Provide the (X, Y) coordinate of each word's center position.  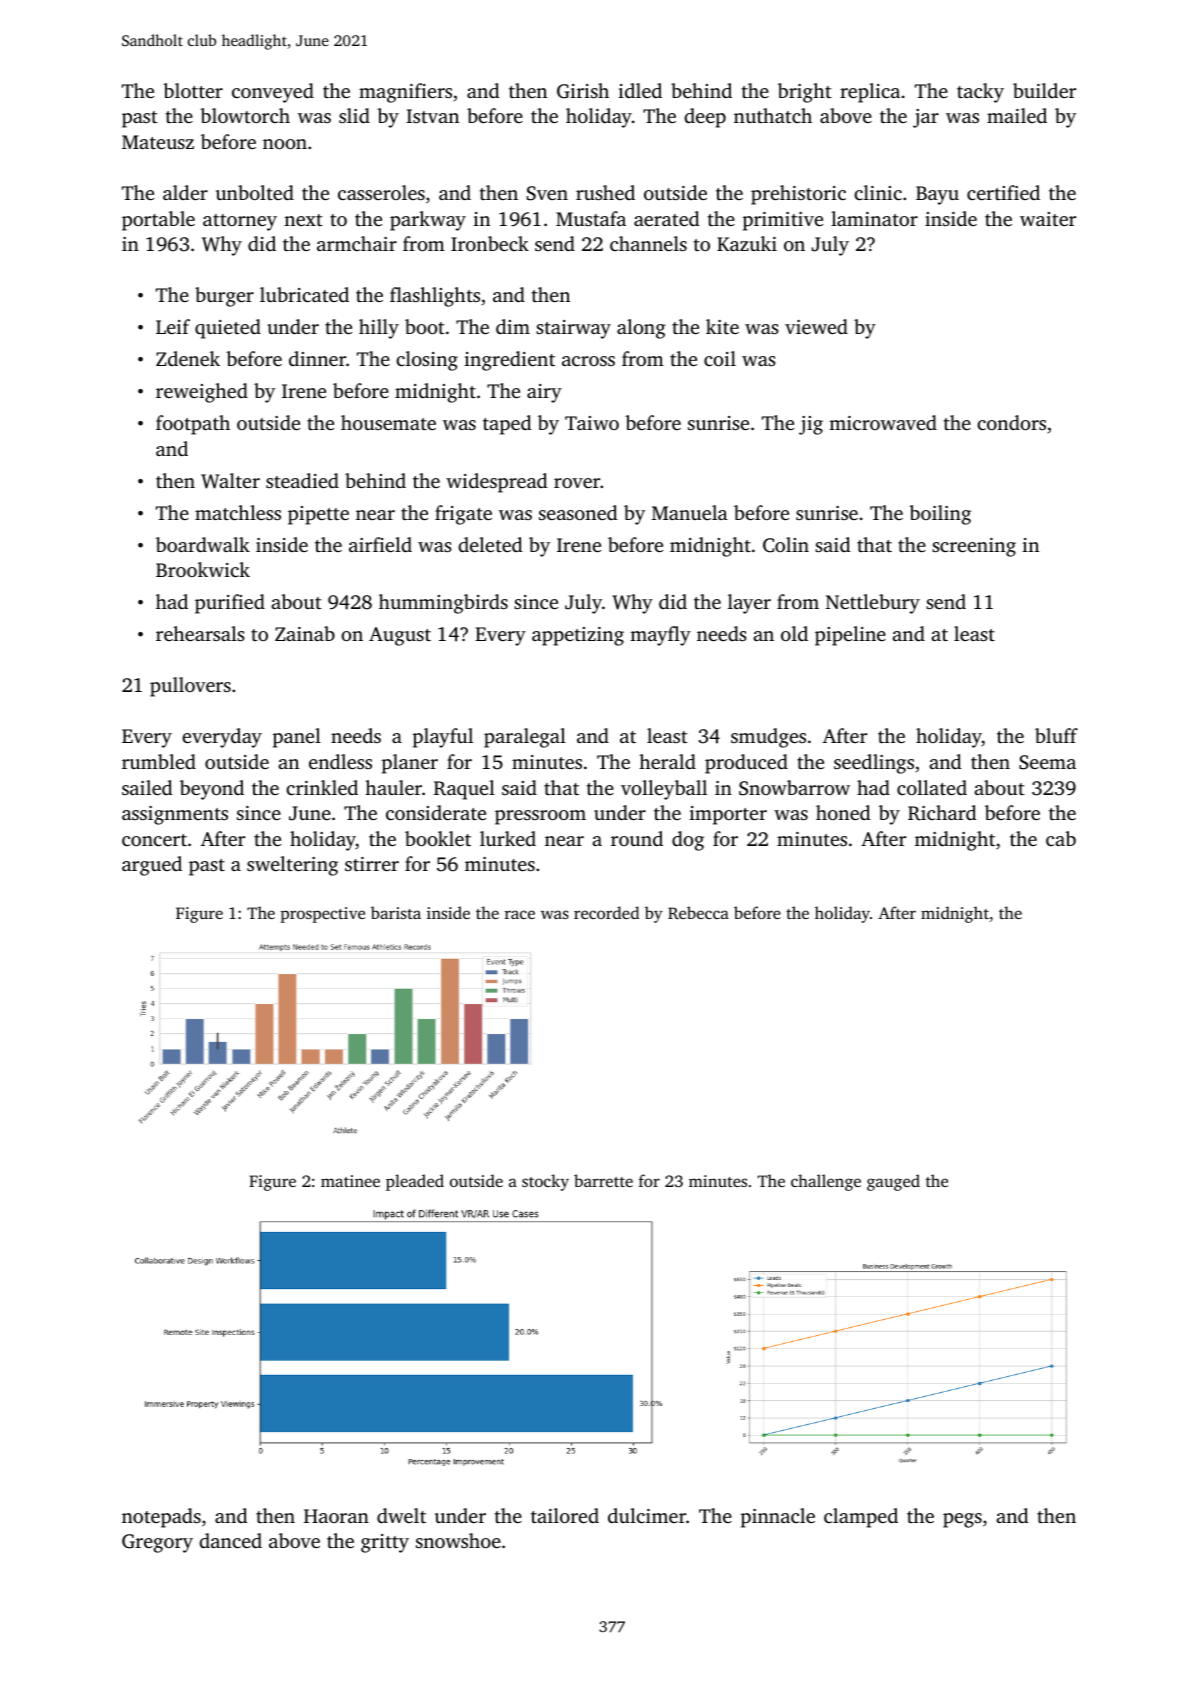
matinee (350, 1181)
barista (396, 912)
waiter (1048, 219)
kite (722, 326)
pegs (962, 1520)
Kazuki (747, 243)
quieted (228, 329)
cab (1061, 838)
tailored (565, 1515)
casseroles (381, 192)
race (520, 914)
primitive (783, 221)
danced (230, 1540)
